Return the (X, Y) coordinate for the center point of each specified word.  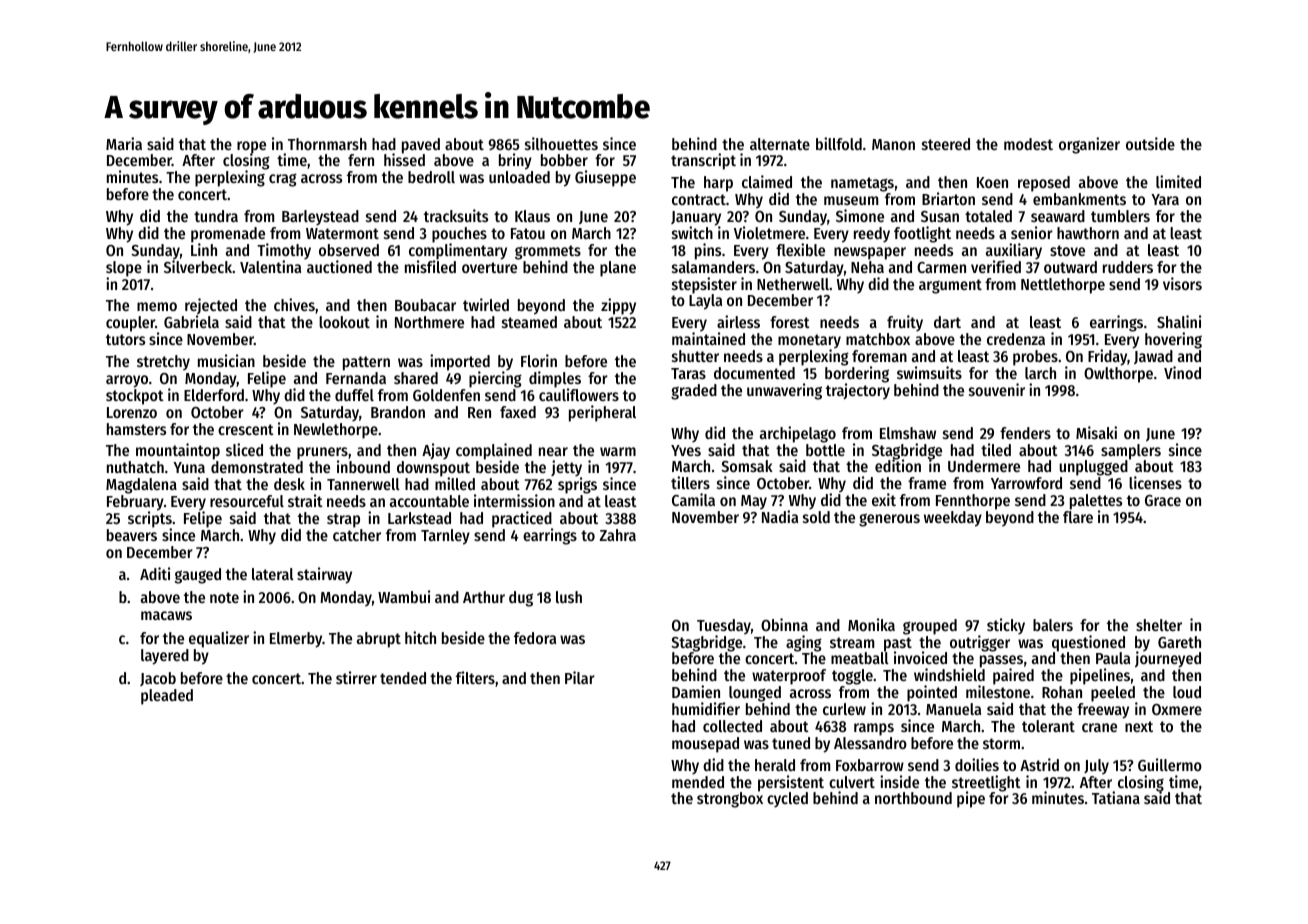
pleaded (167, 697)
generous (889, 520)
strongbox (730, 800)
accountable (429, 501)
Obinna (784, 624)
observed (349, 250)
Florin (539, 360)
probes (1035, 358)
